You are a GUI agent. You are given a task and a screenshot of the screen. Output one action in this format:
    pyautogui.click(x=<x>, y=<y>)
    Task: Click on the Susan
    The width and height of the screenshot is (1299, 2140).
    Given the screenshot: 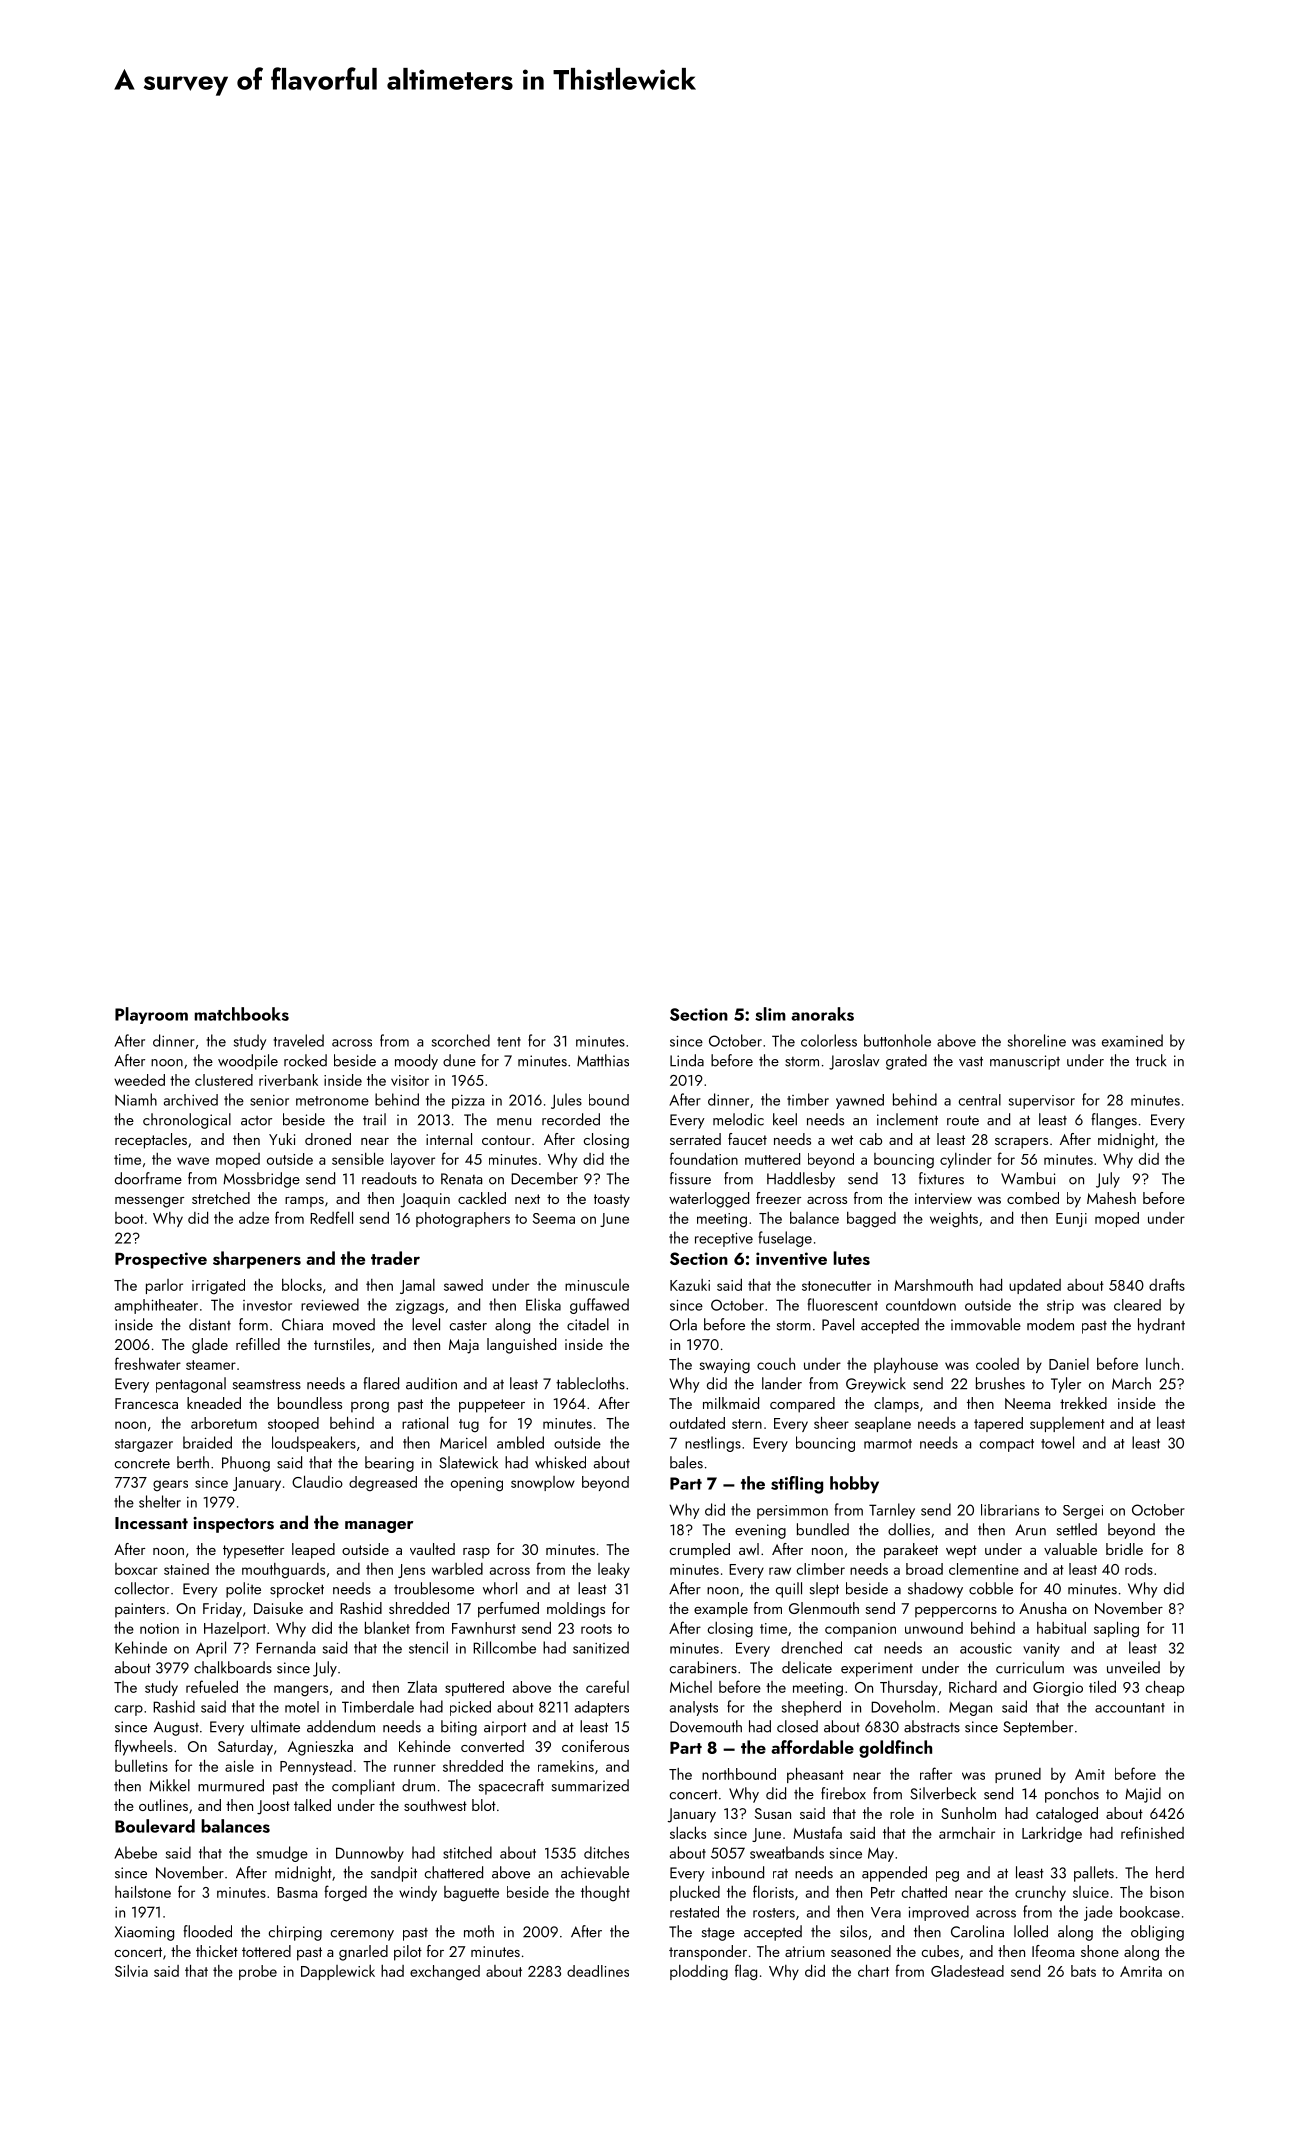 What is the action you would take?
    pyautogui.click(x=773, y=1813)
